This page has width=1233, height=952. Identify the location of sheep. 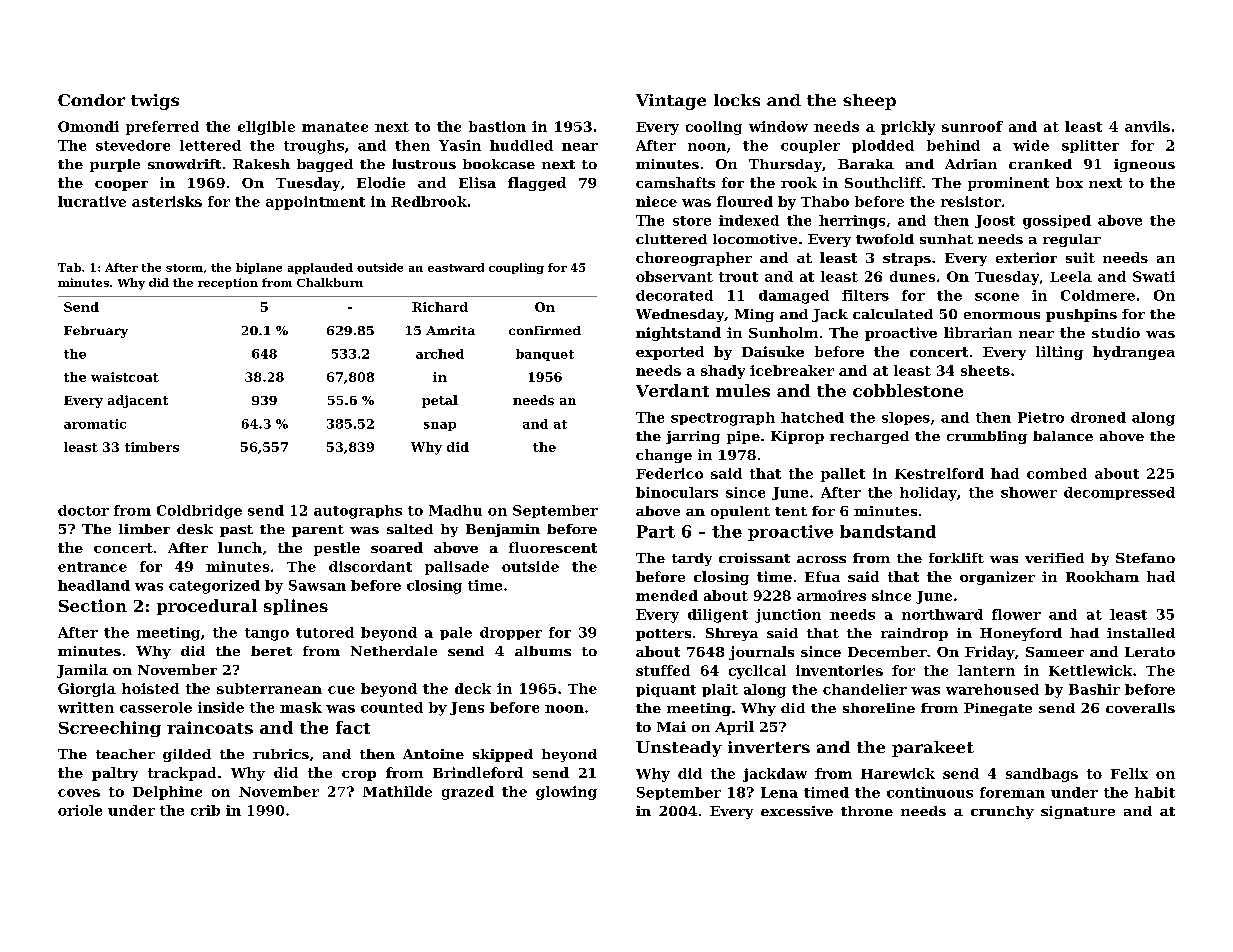
(869, 102).
